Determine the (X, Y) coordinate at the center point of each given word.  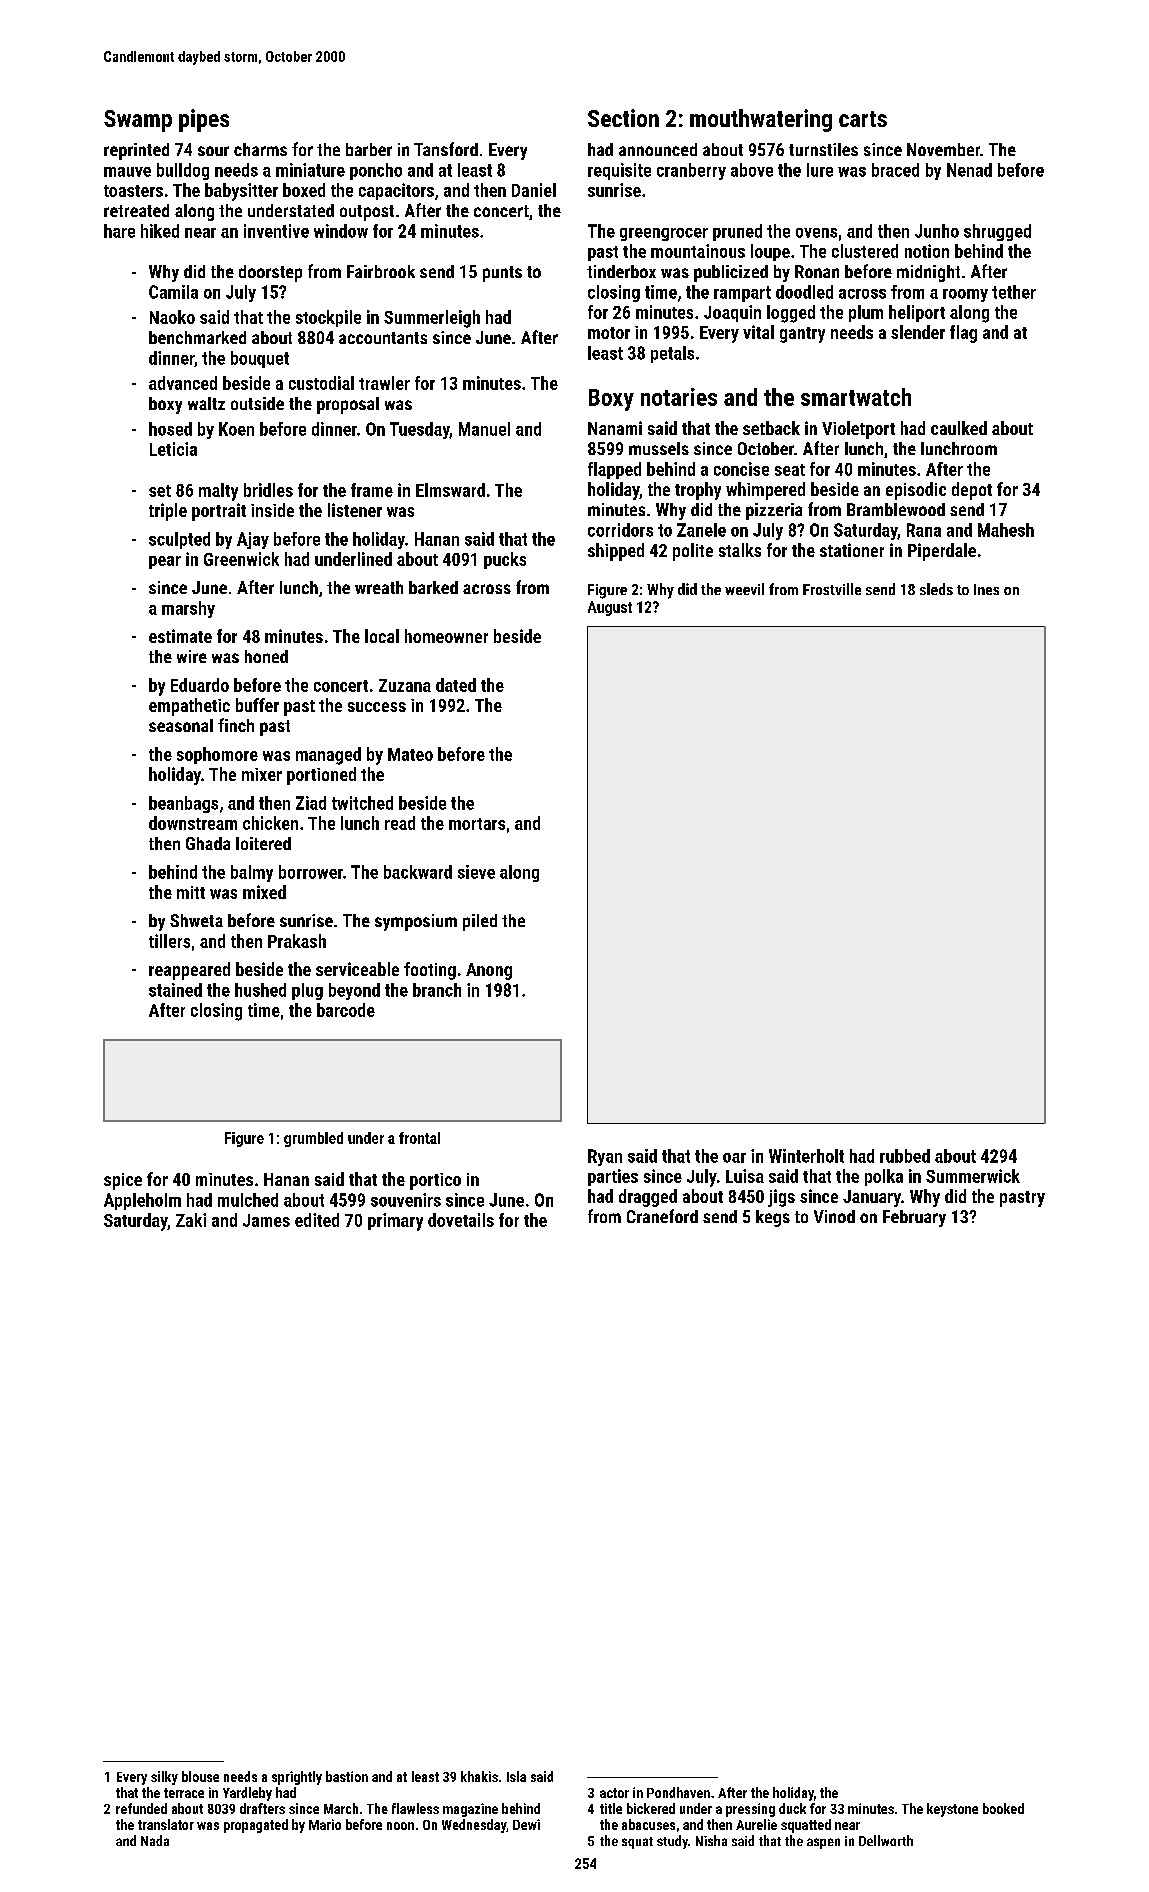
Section (623, 118)
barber (369, 149)
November (943, 149)
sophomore (217, 755)
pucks (505, 560)
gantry (802, 335)
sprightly (297, 1778)
